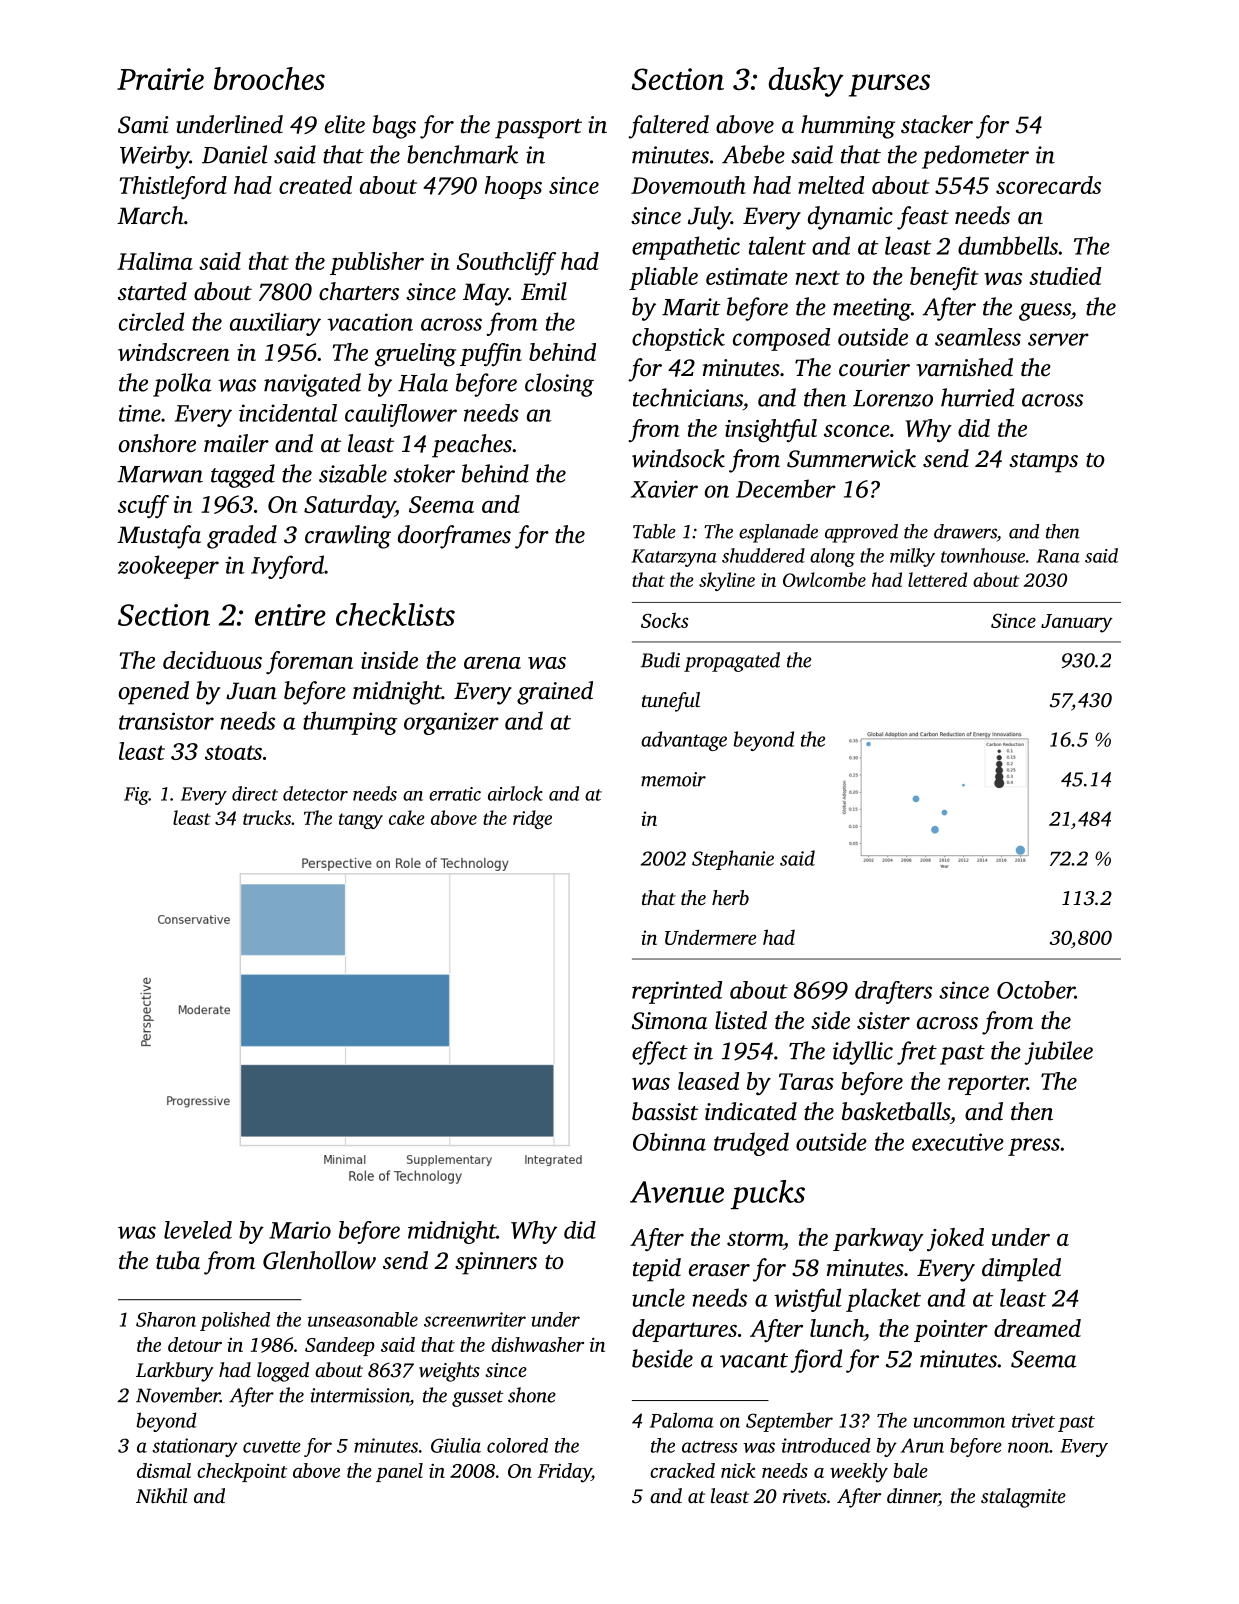  Describe the element at coordinates (377, 263) in the screenshot. I see `publisher` at that location.
